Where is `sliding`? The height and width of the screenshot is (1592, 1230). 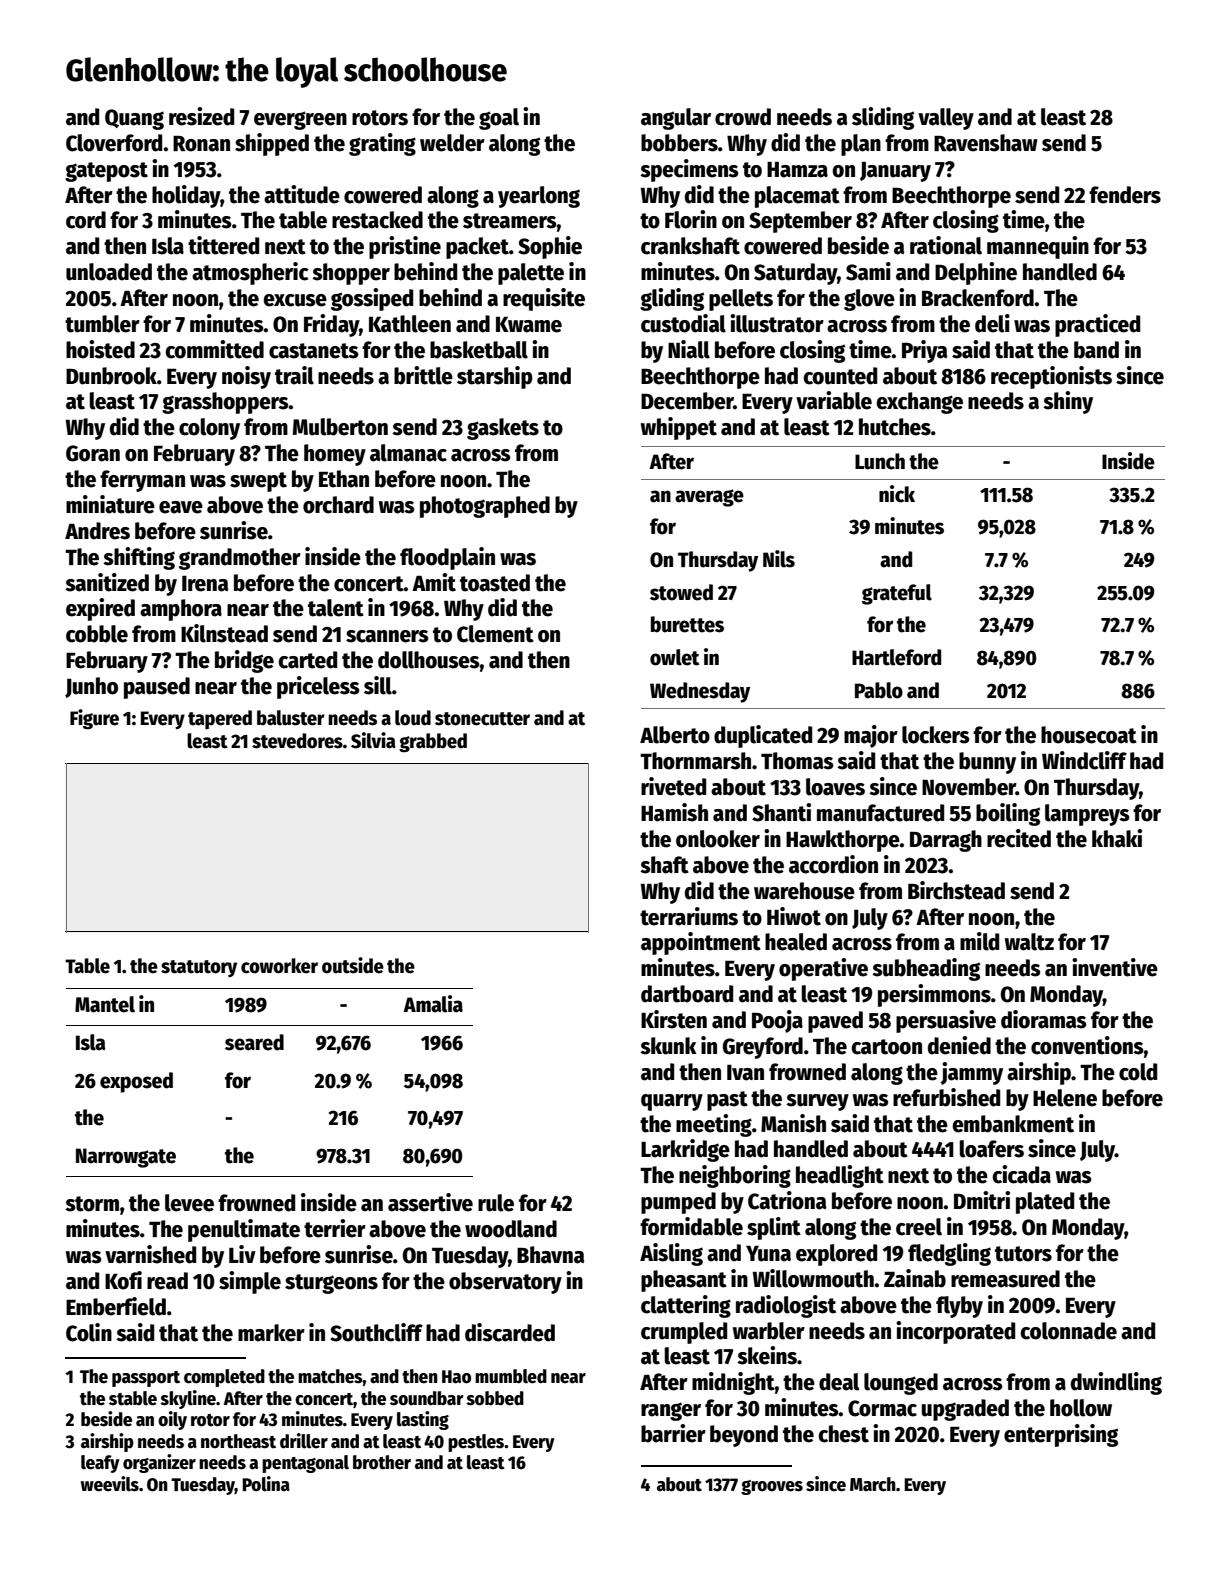 sliding is located at coordinates (883, 118).
